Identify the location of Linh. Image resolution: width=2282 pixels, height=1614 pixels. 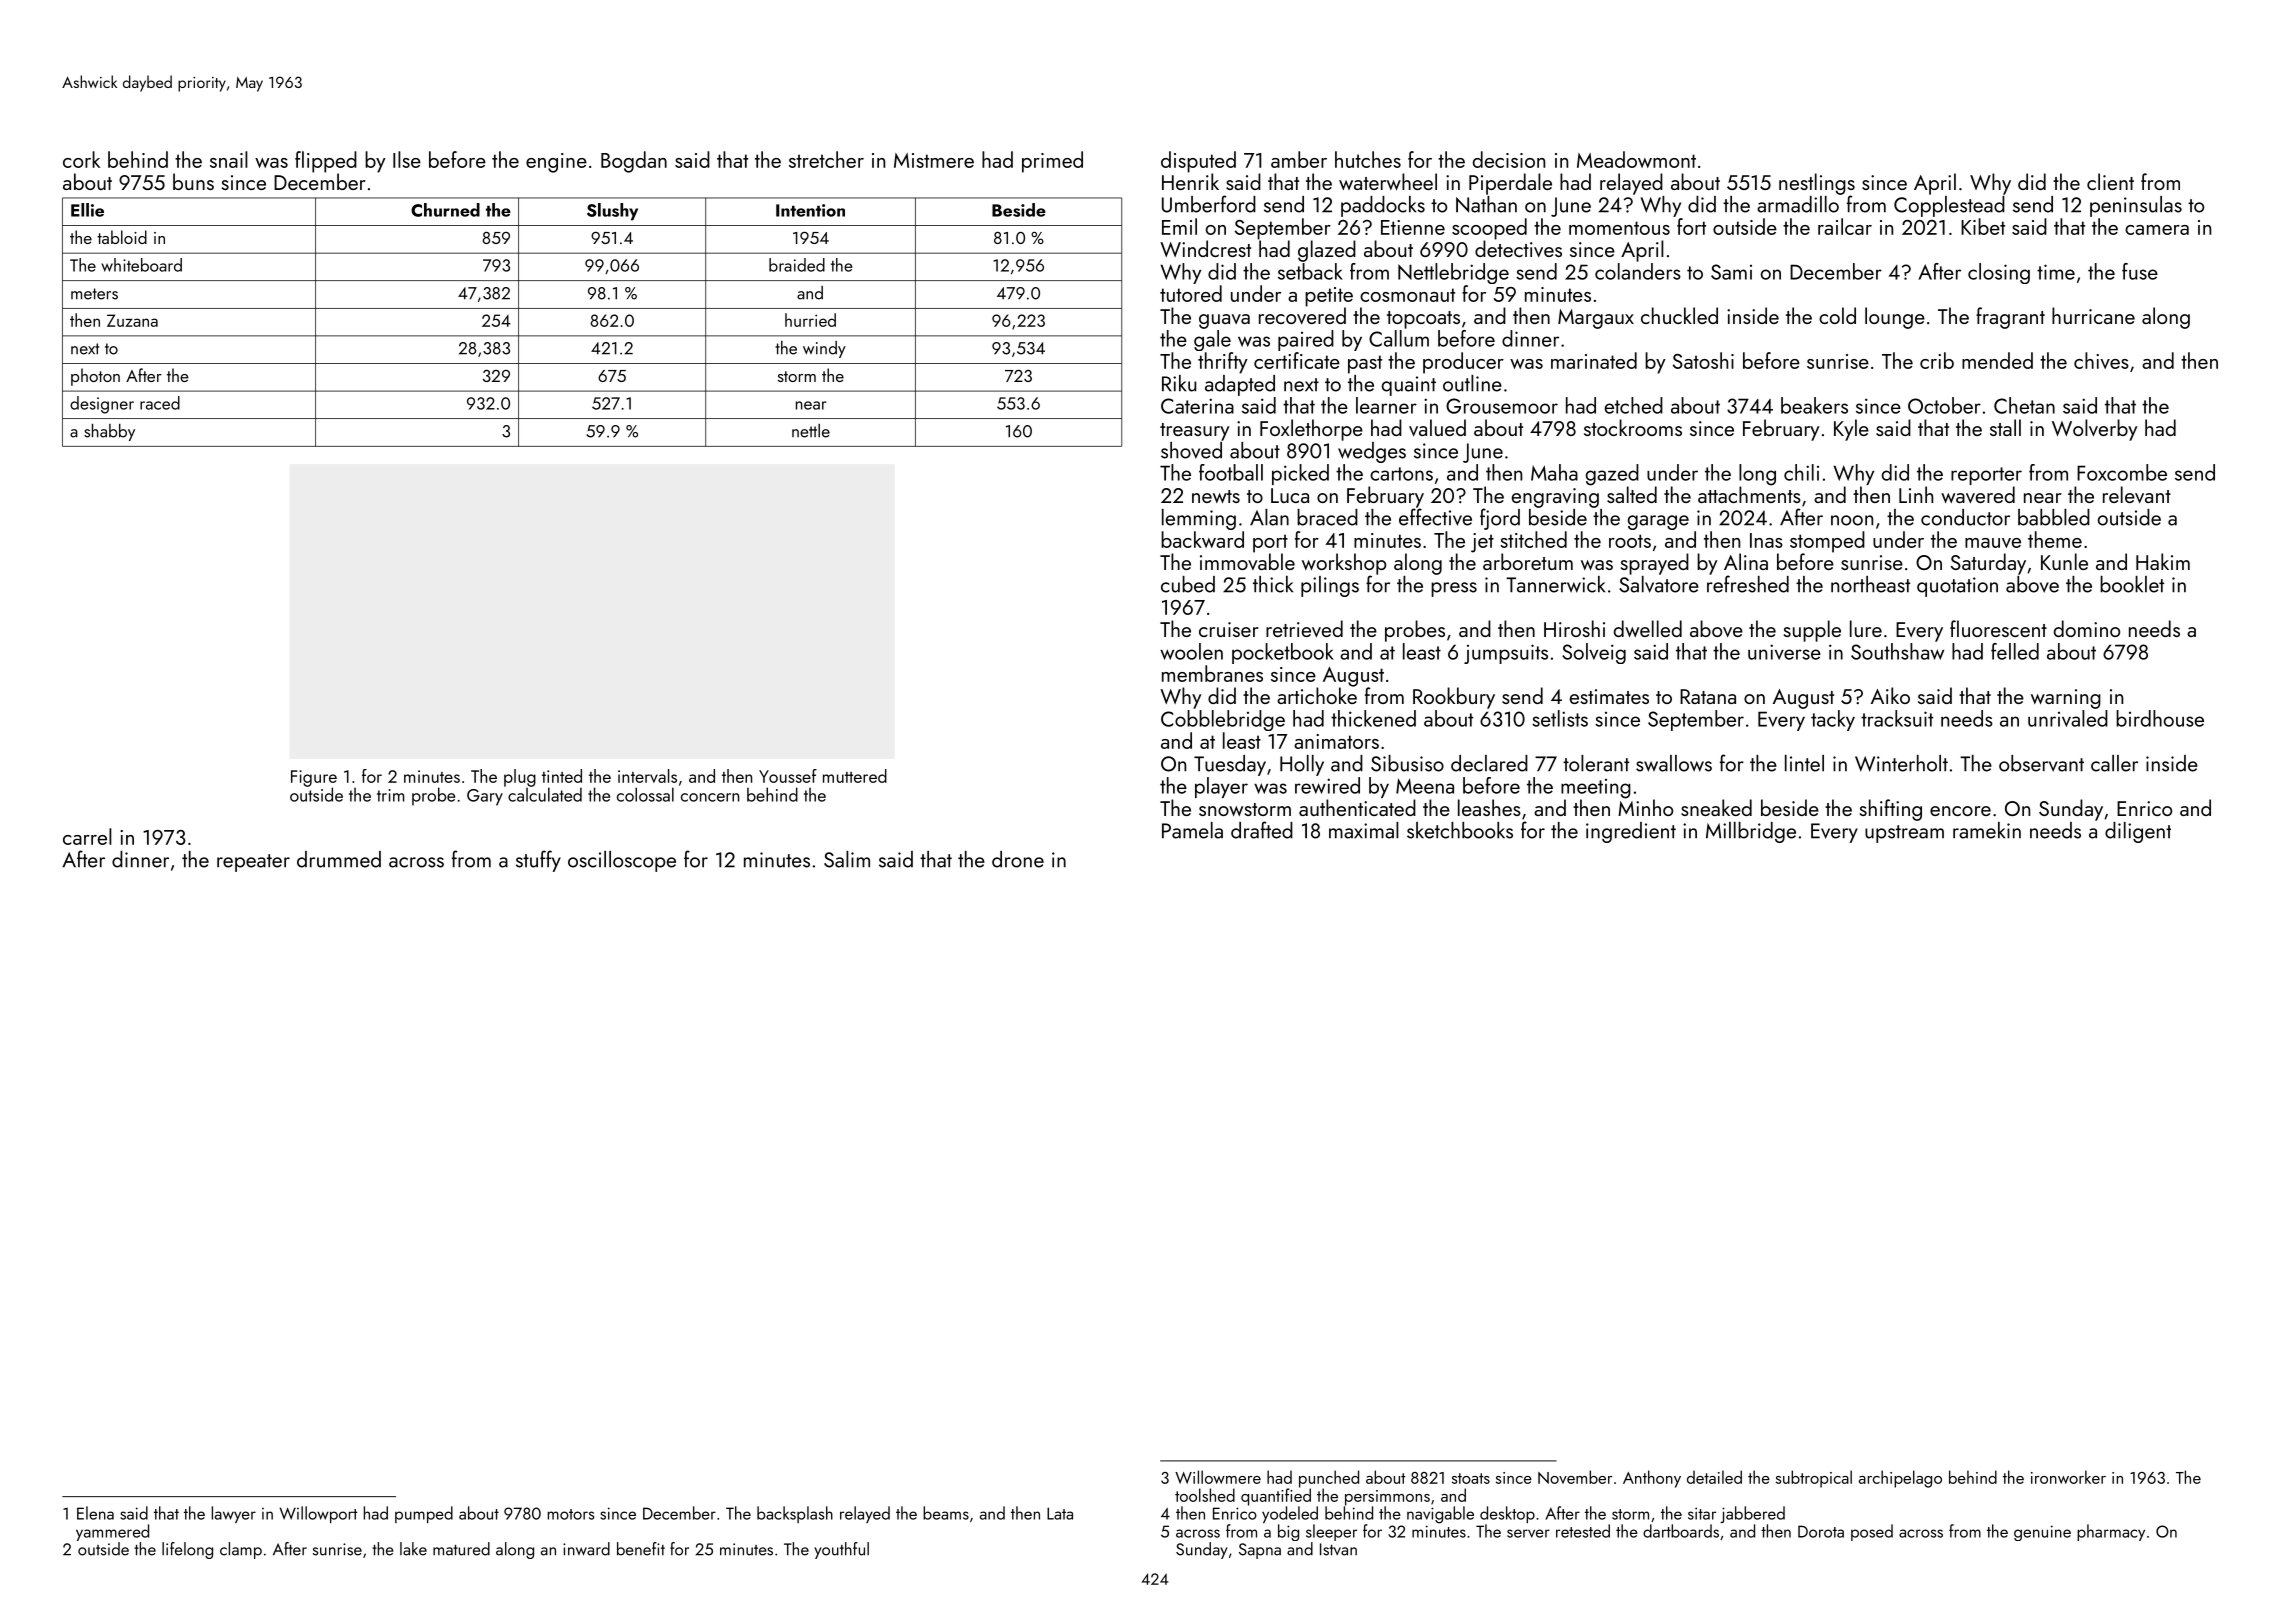
(1916, 494).
